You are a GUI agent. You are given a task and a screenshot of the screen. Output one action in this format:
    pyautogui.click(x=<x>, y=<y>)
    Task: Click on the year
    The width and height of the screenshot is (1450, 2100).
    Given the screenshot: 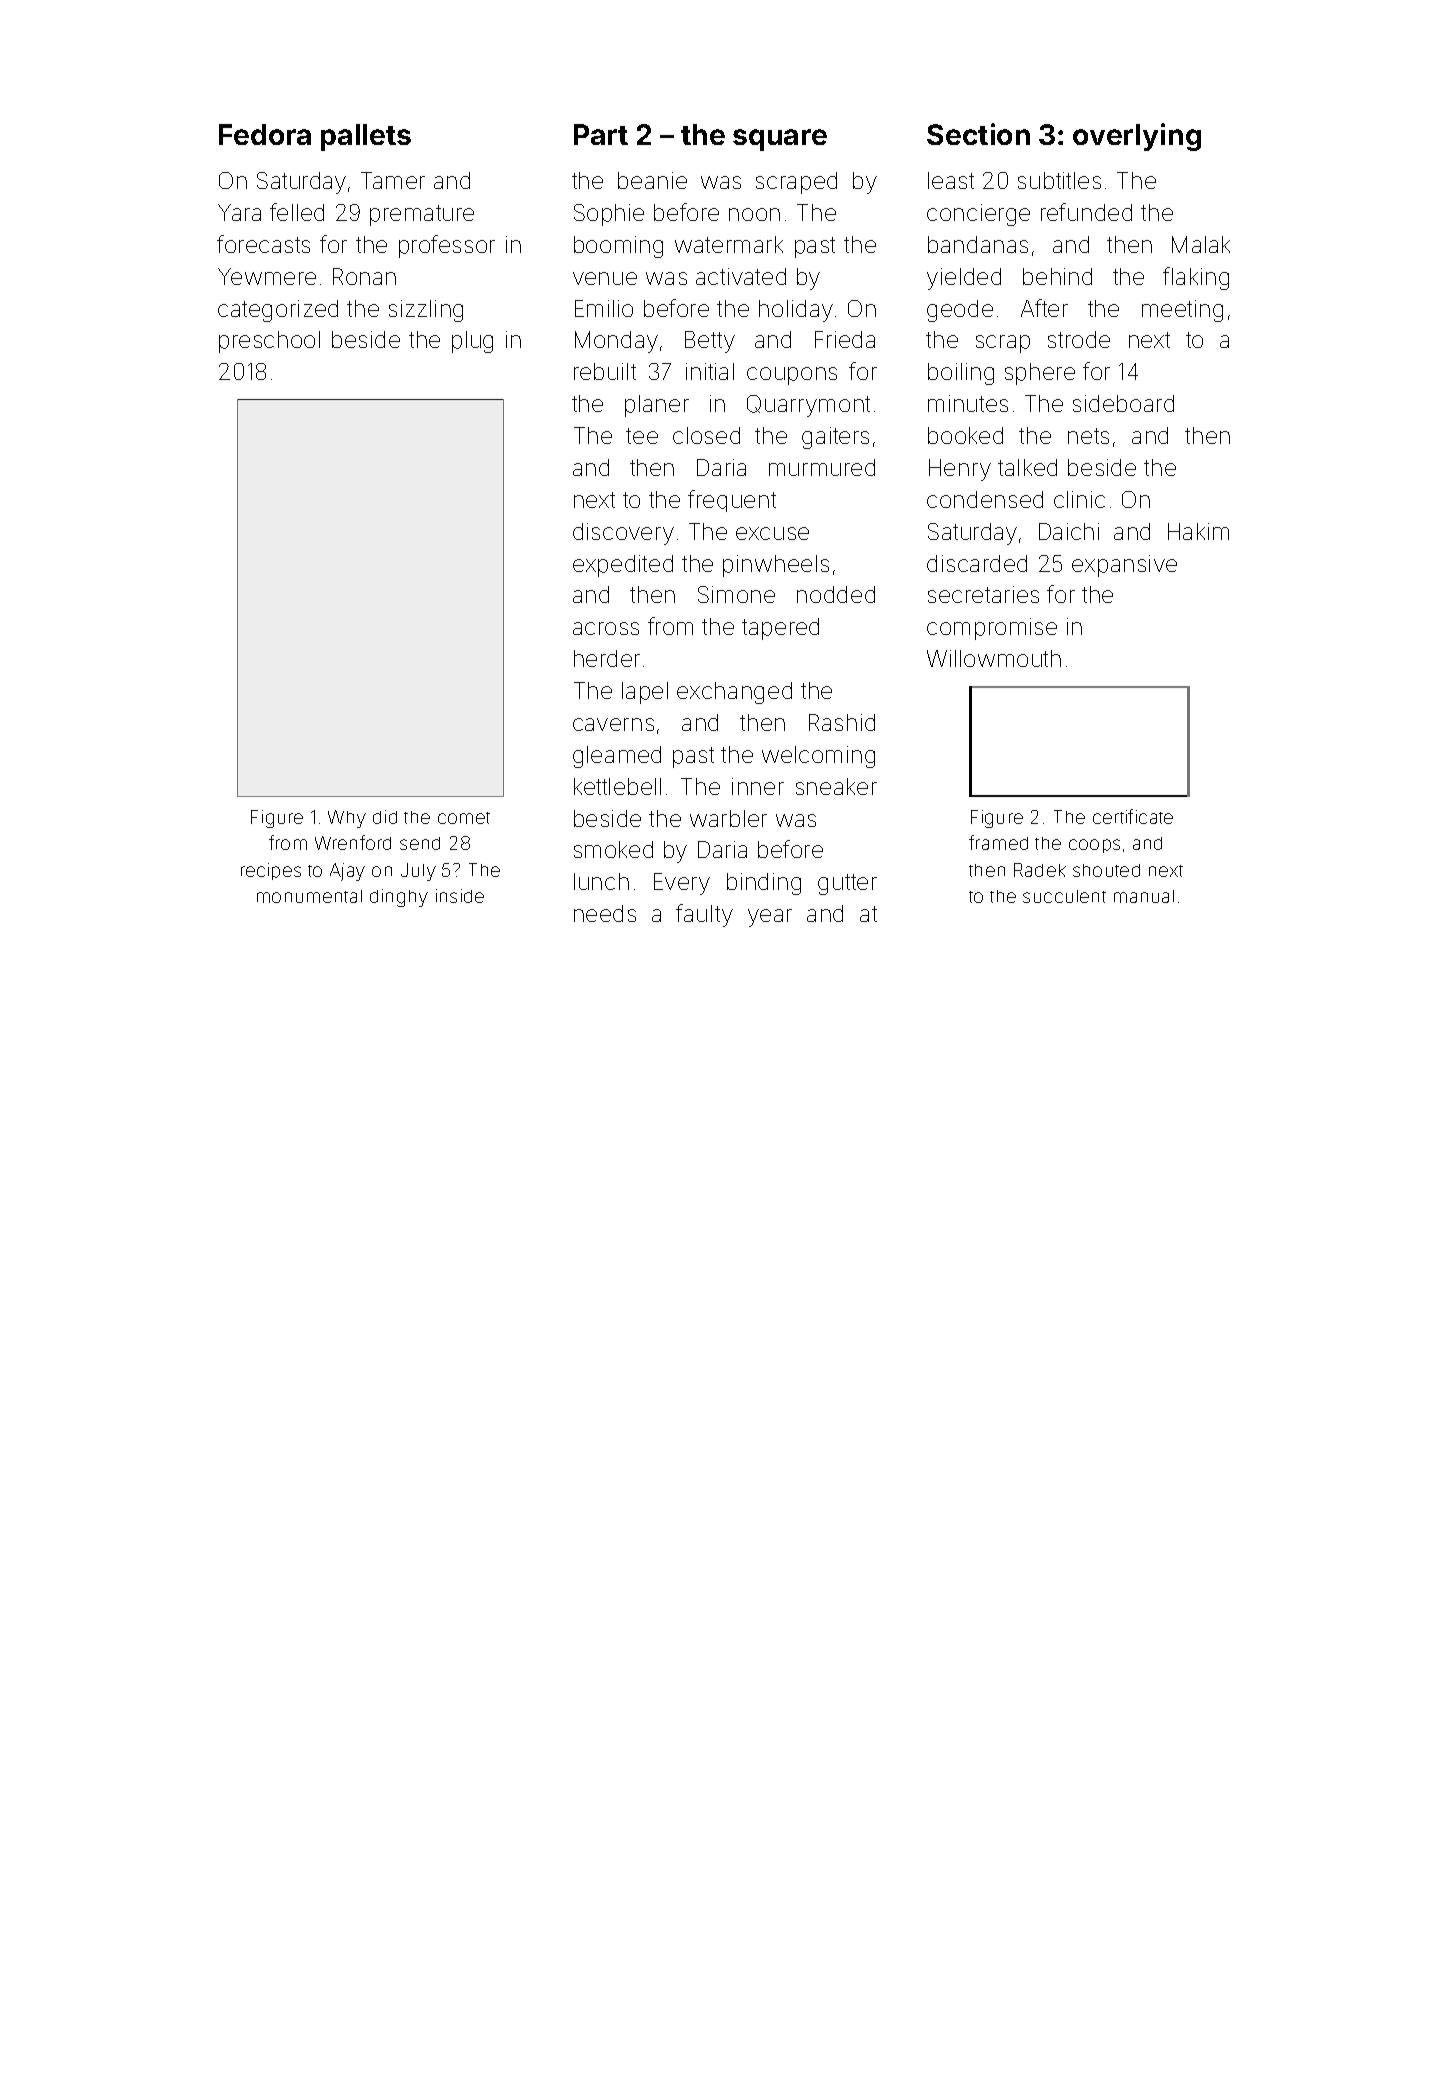 What is the action you would take?
    pyautogui.click(x=770, y=918)
